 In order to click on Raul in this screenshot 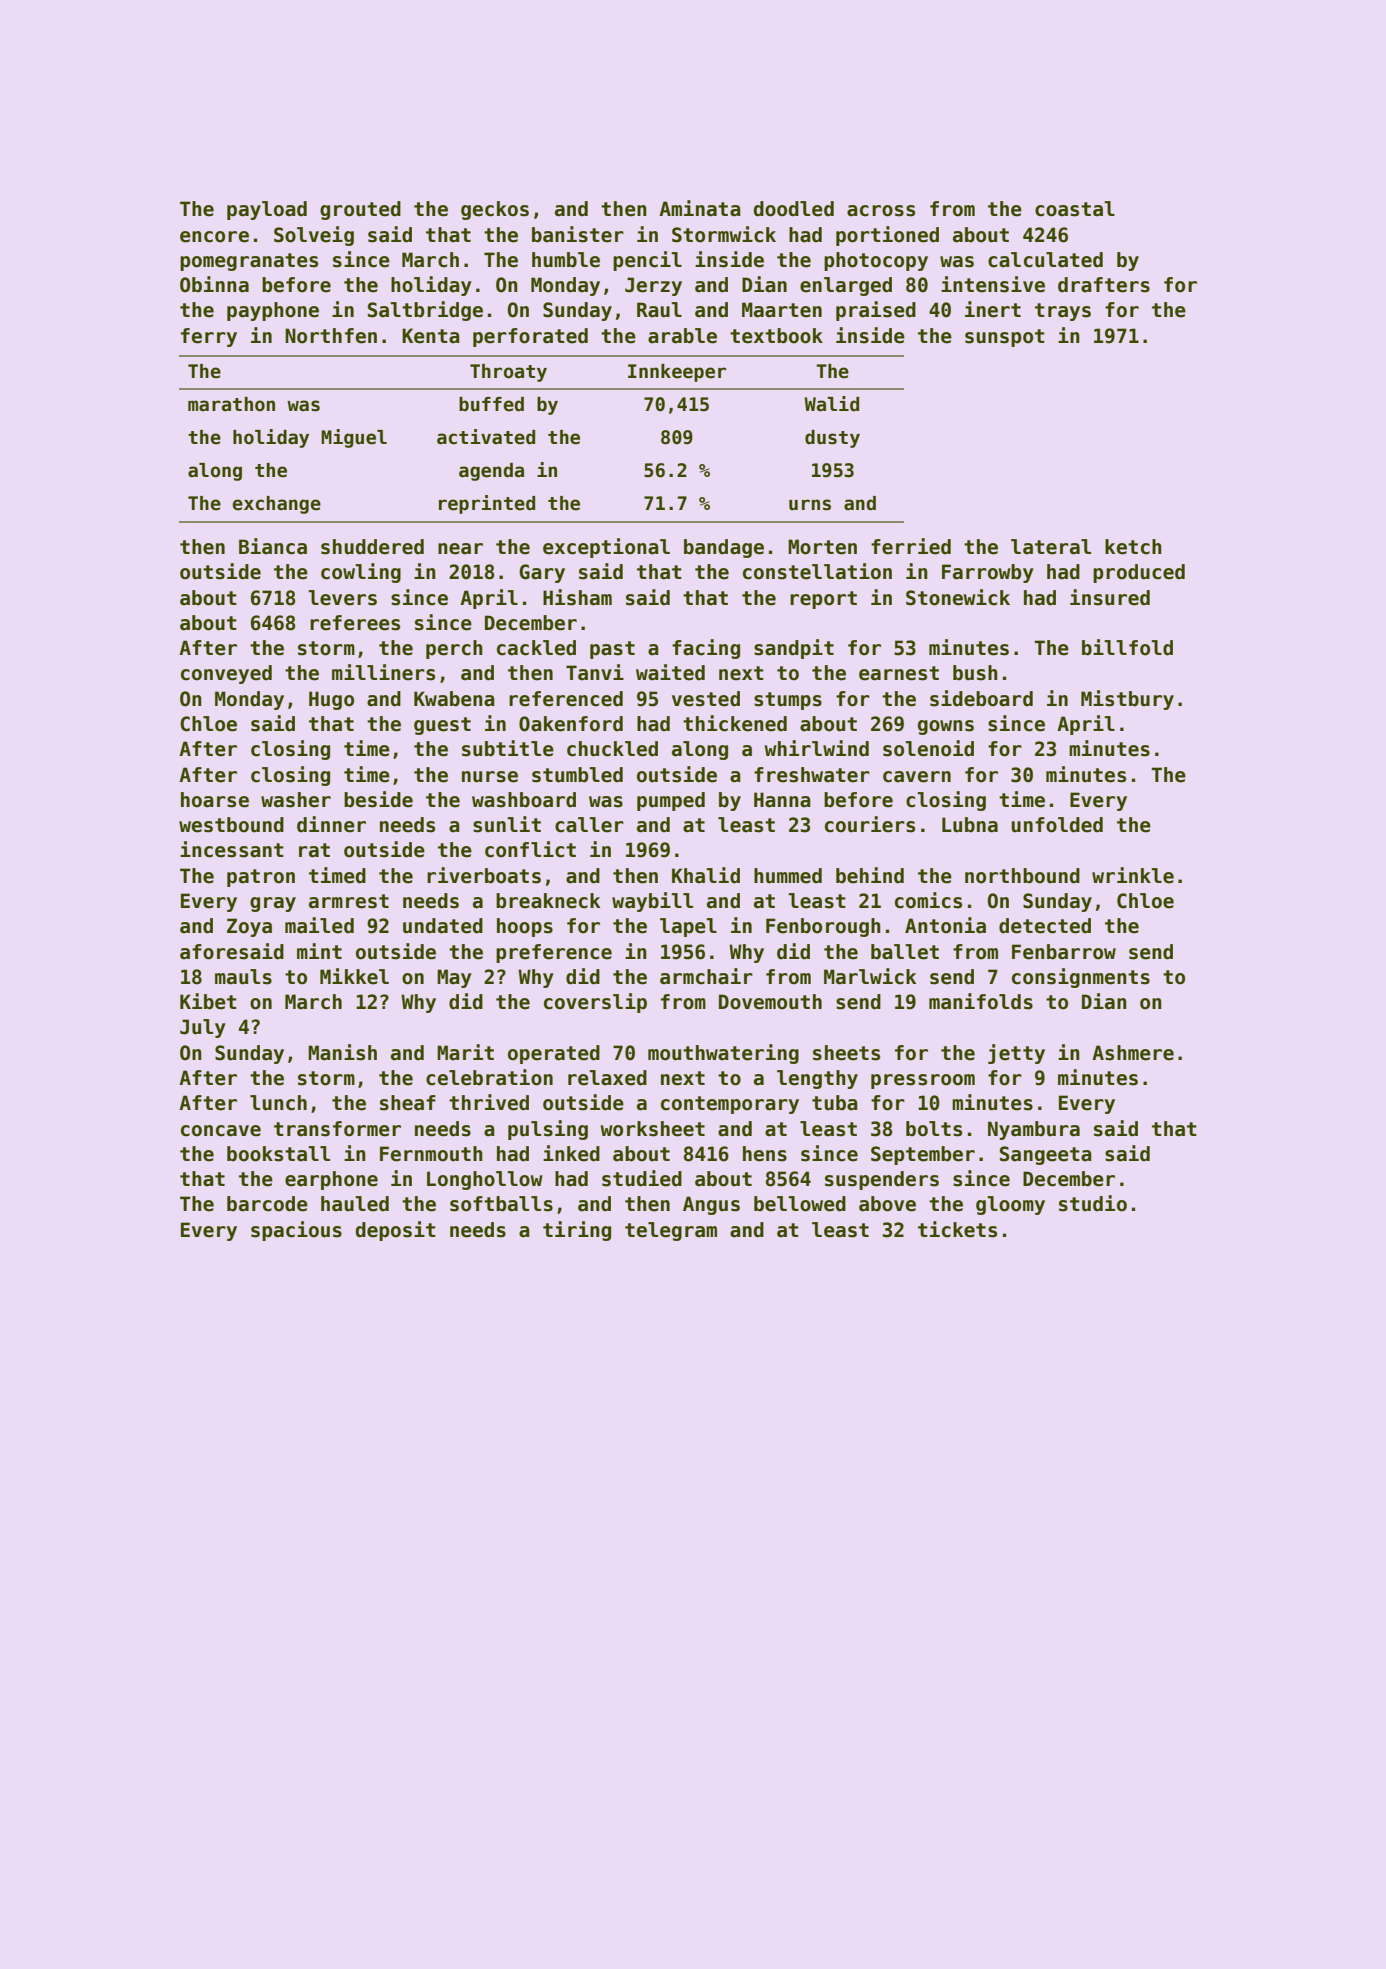, I will do `click(659, 310)`.
